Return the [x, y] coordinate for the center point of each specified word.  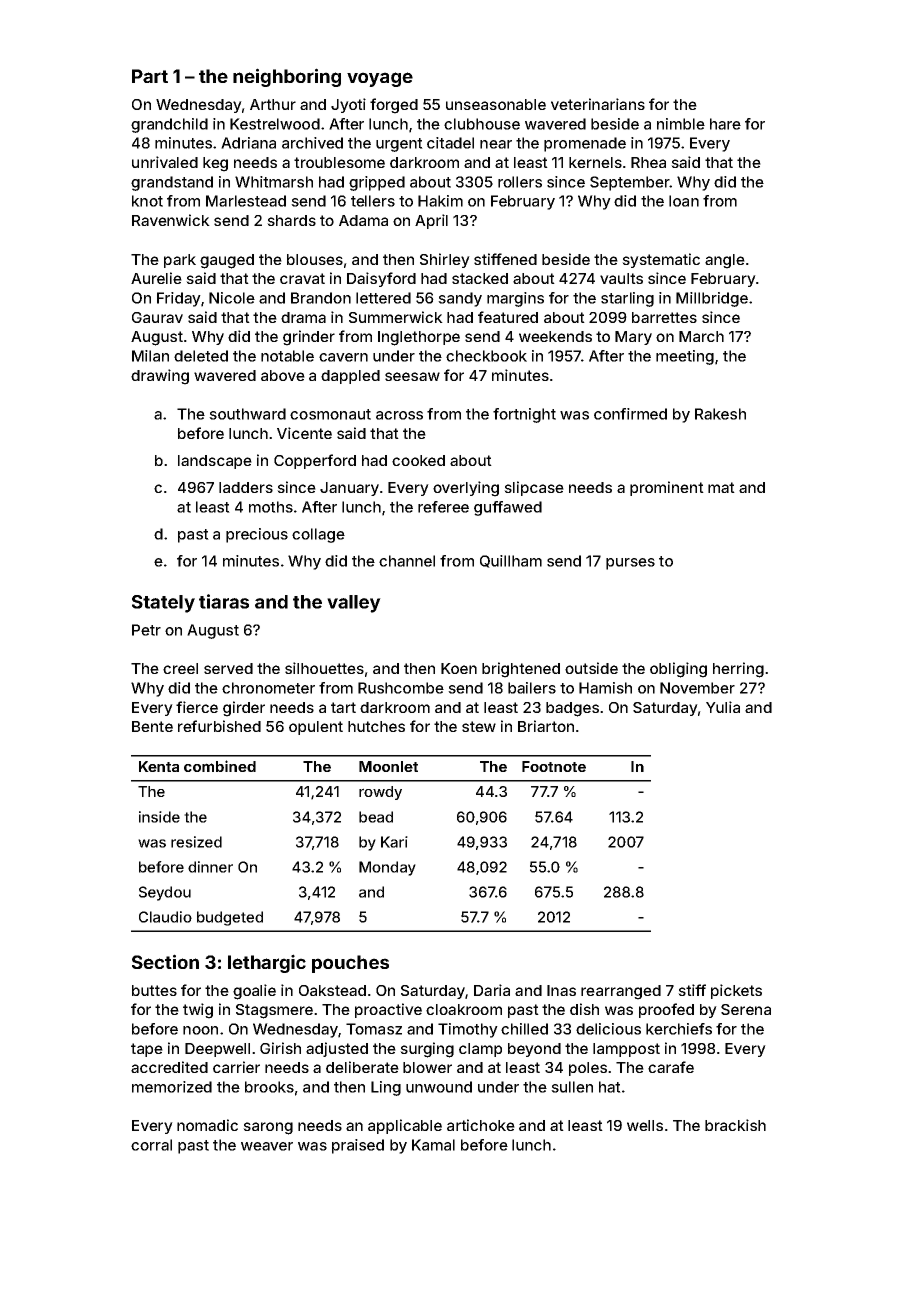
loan [684, 201]
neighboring [287, 77]
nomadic [207, 1125]
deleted [201, 356]
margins [515, 299]
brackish [735, 1125]
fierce [197, 707]
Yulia [723, 707]
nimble [681, 124]
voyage [380, 79]
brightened [521, 670]
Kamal [433, 1145]
